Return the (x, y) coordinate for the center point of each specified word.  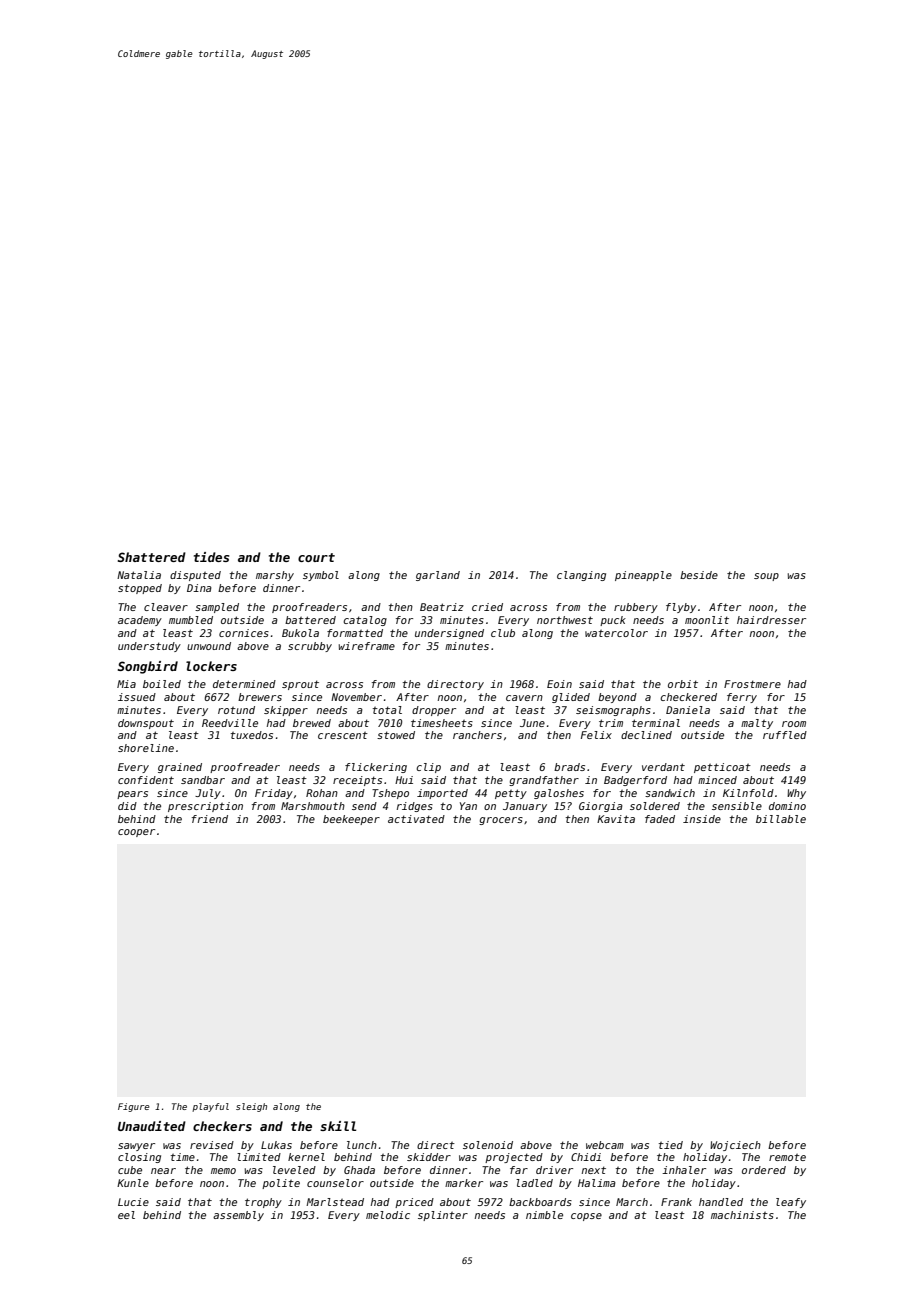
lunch (362, 1145)
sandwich (670, 793)
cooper (136, 833)
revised (212, 1145)
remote (787, 1157)
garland (438, 576)
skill (338, 1126)
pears (132, 795)
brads (569, 767)
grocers (501, 821)
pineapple (643, 576)
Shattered (152, 557)
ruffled (785, 735)
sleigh (251, 1107)
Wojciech (735, 1146)
